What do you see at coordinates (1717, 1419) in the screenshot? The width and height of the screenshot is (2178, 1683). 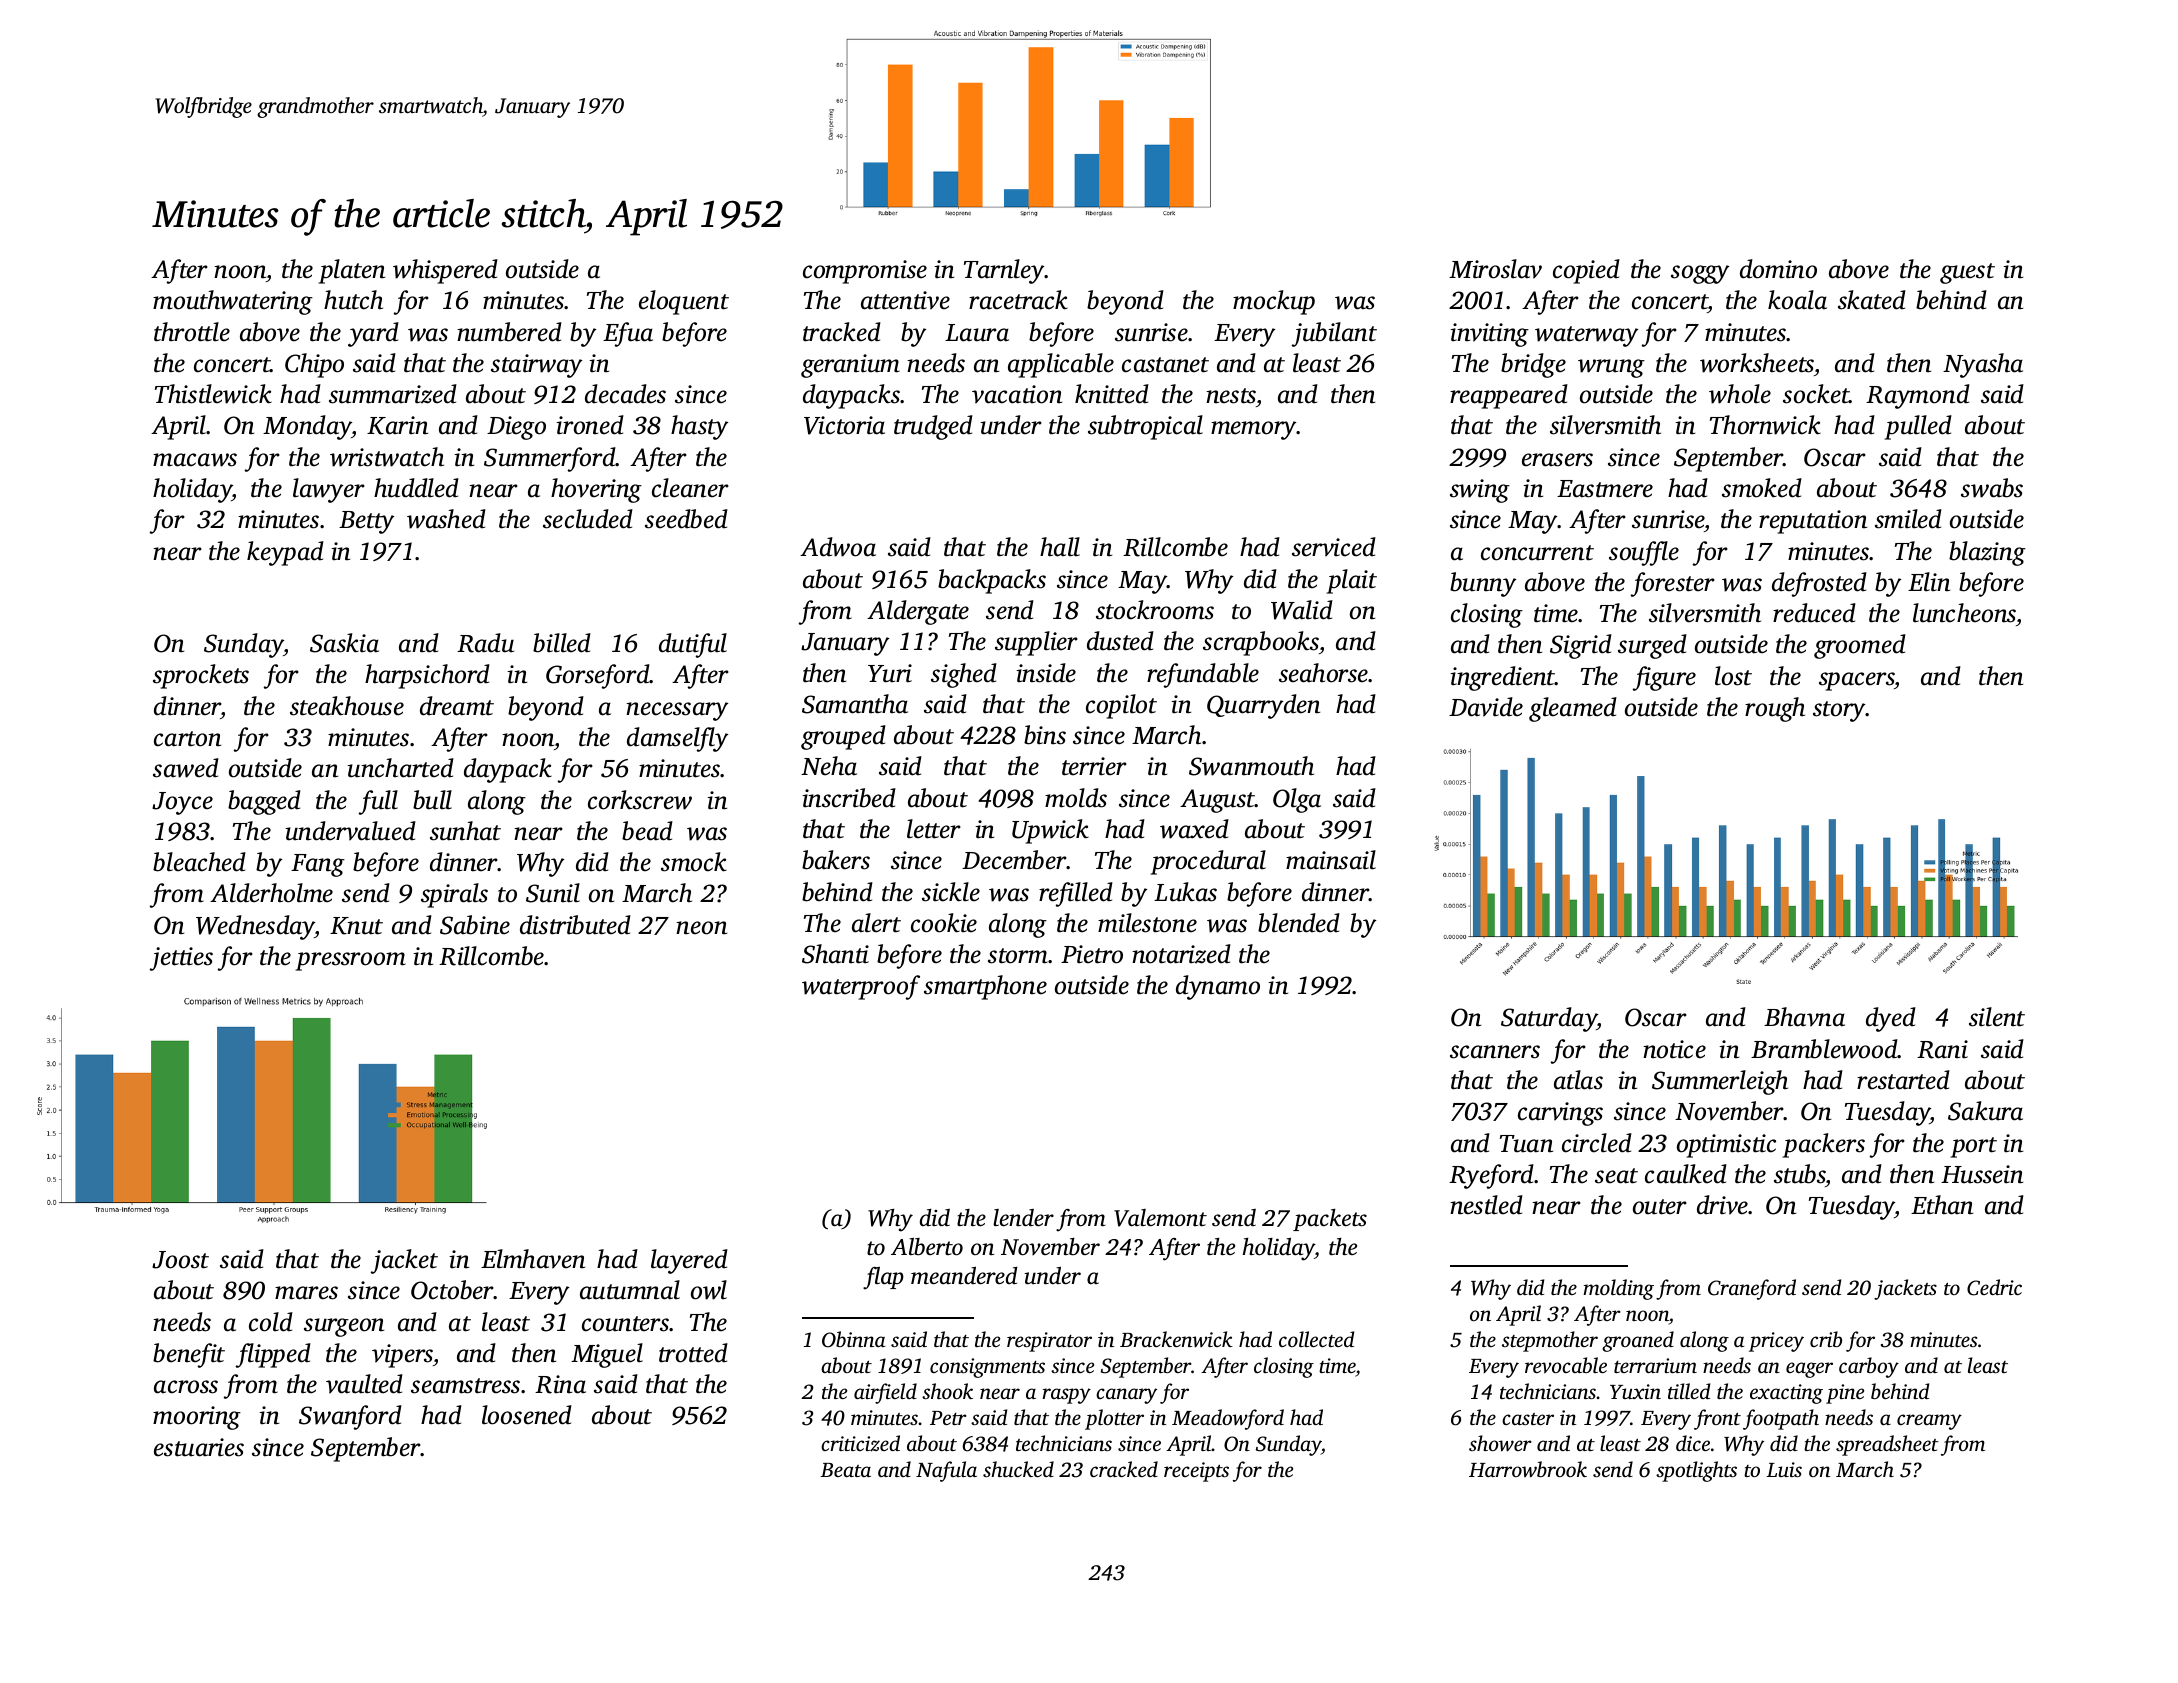 I see `front` at bounding box center [1717, 1419].
